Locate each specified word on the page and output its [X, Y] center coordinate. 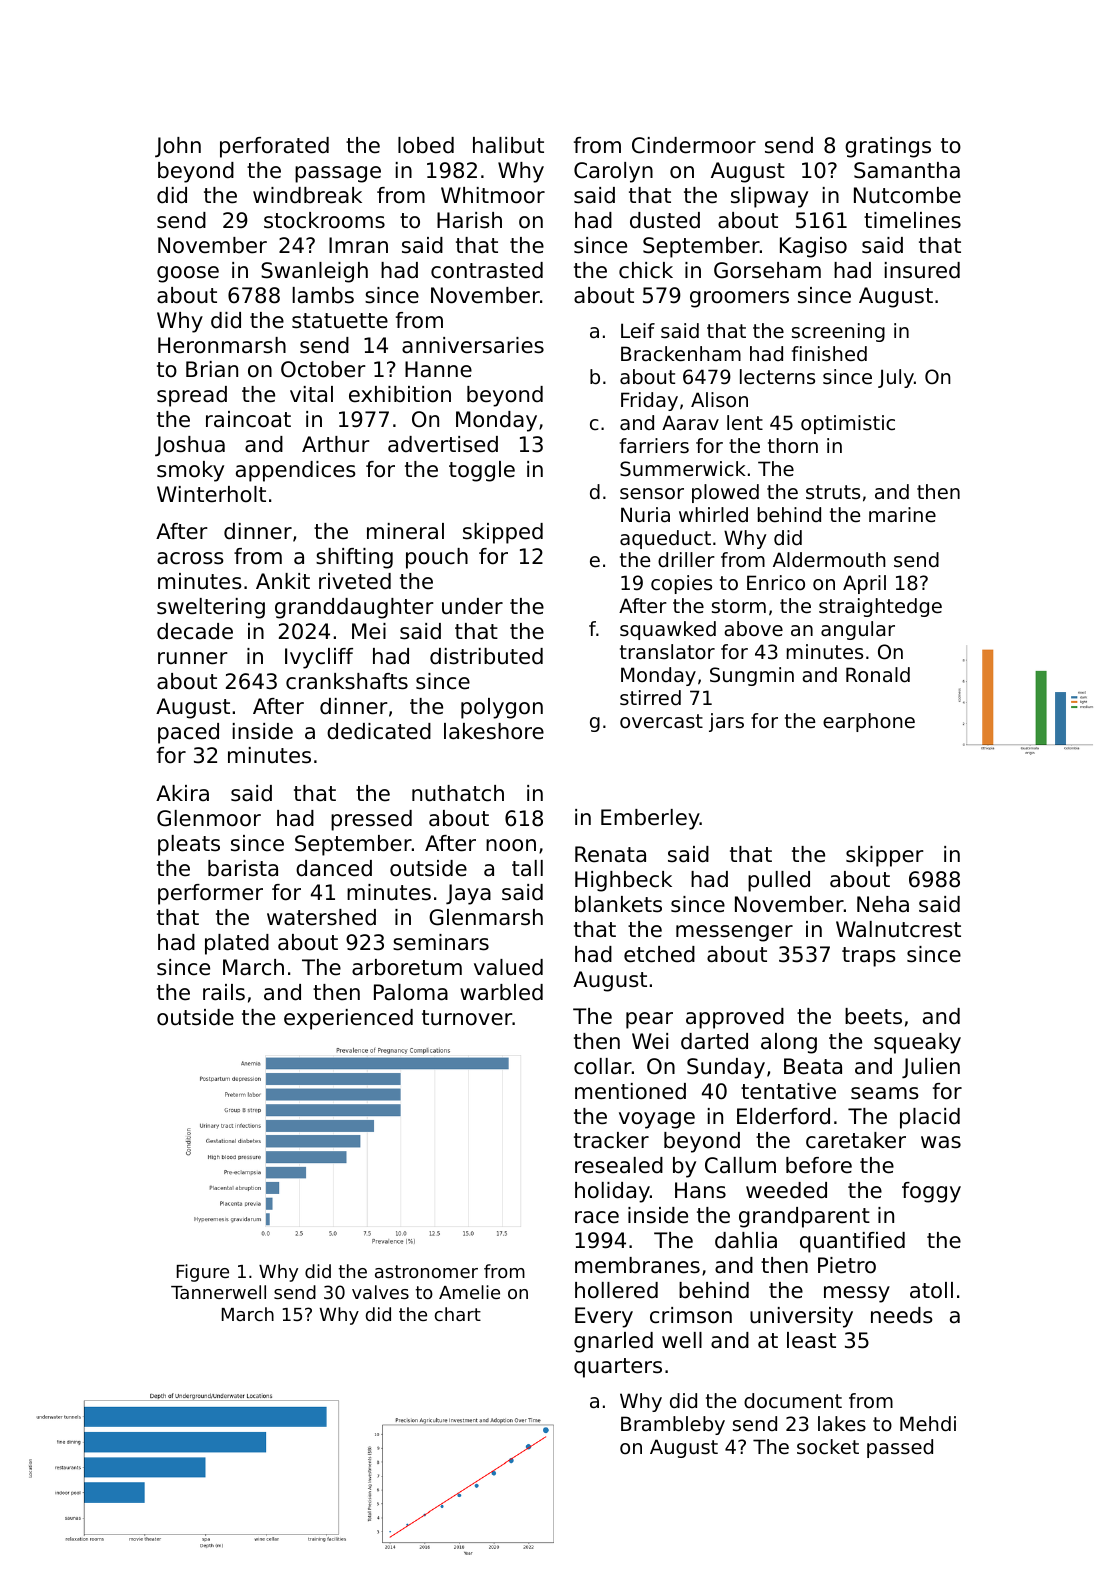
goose [188, 274]
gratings [888, 147]
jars [726, 722]
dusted [665, 220]
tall [527, 868]
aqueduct [665, 539]
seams [885, 1093]
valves [380, 1292]
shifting [354, 558]
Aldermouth [829, 560]
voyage [657, 1120]
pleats [189, 845]
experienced [348, 1019]
